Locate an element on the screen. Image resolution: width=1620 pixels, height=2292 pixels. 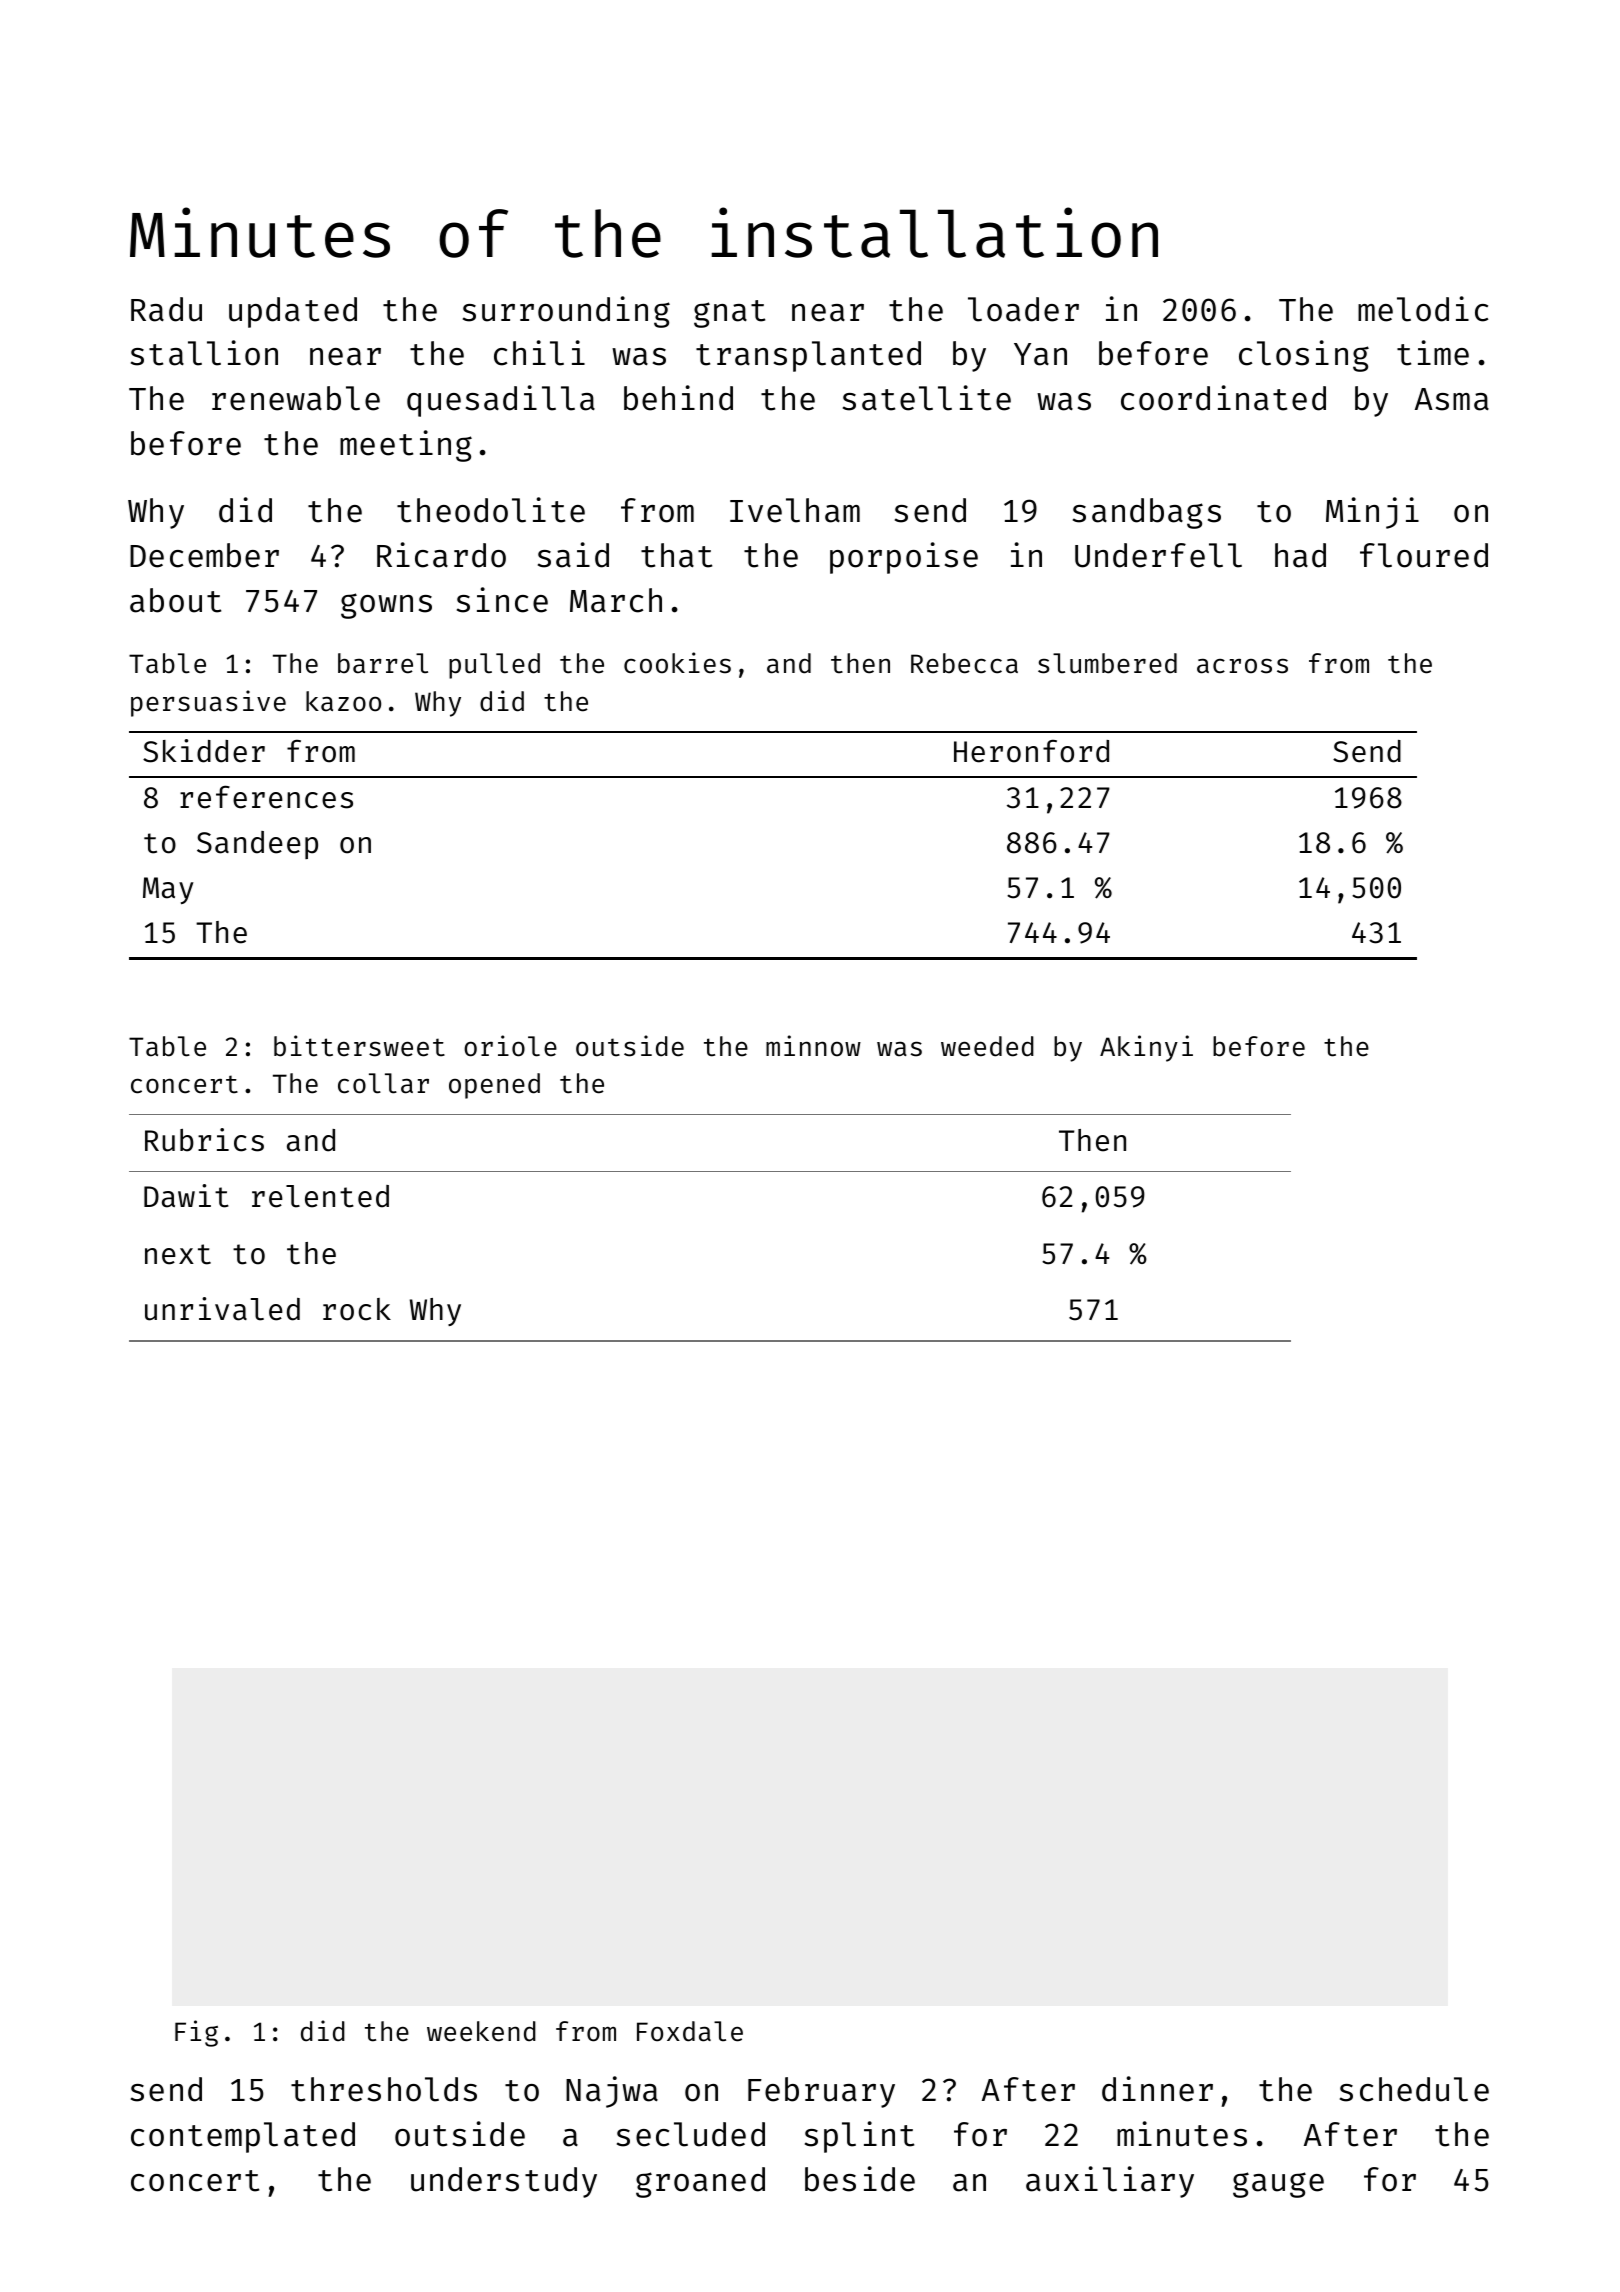
rock is located at coordinates (357, 1309).
